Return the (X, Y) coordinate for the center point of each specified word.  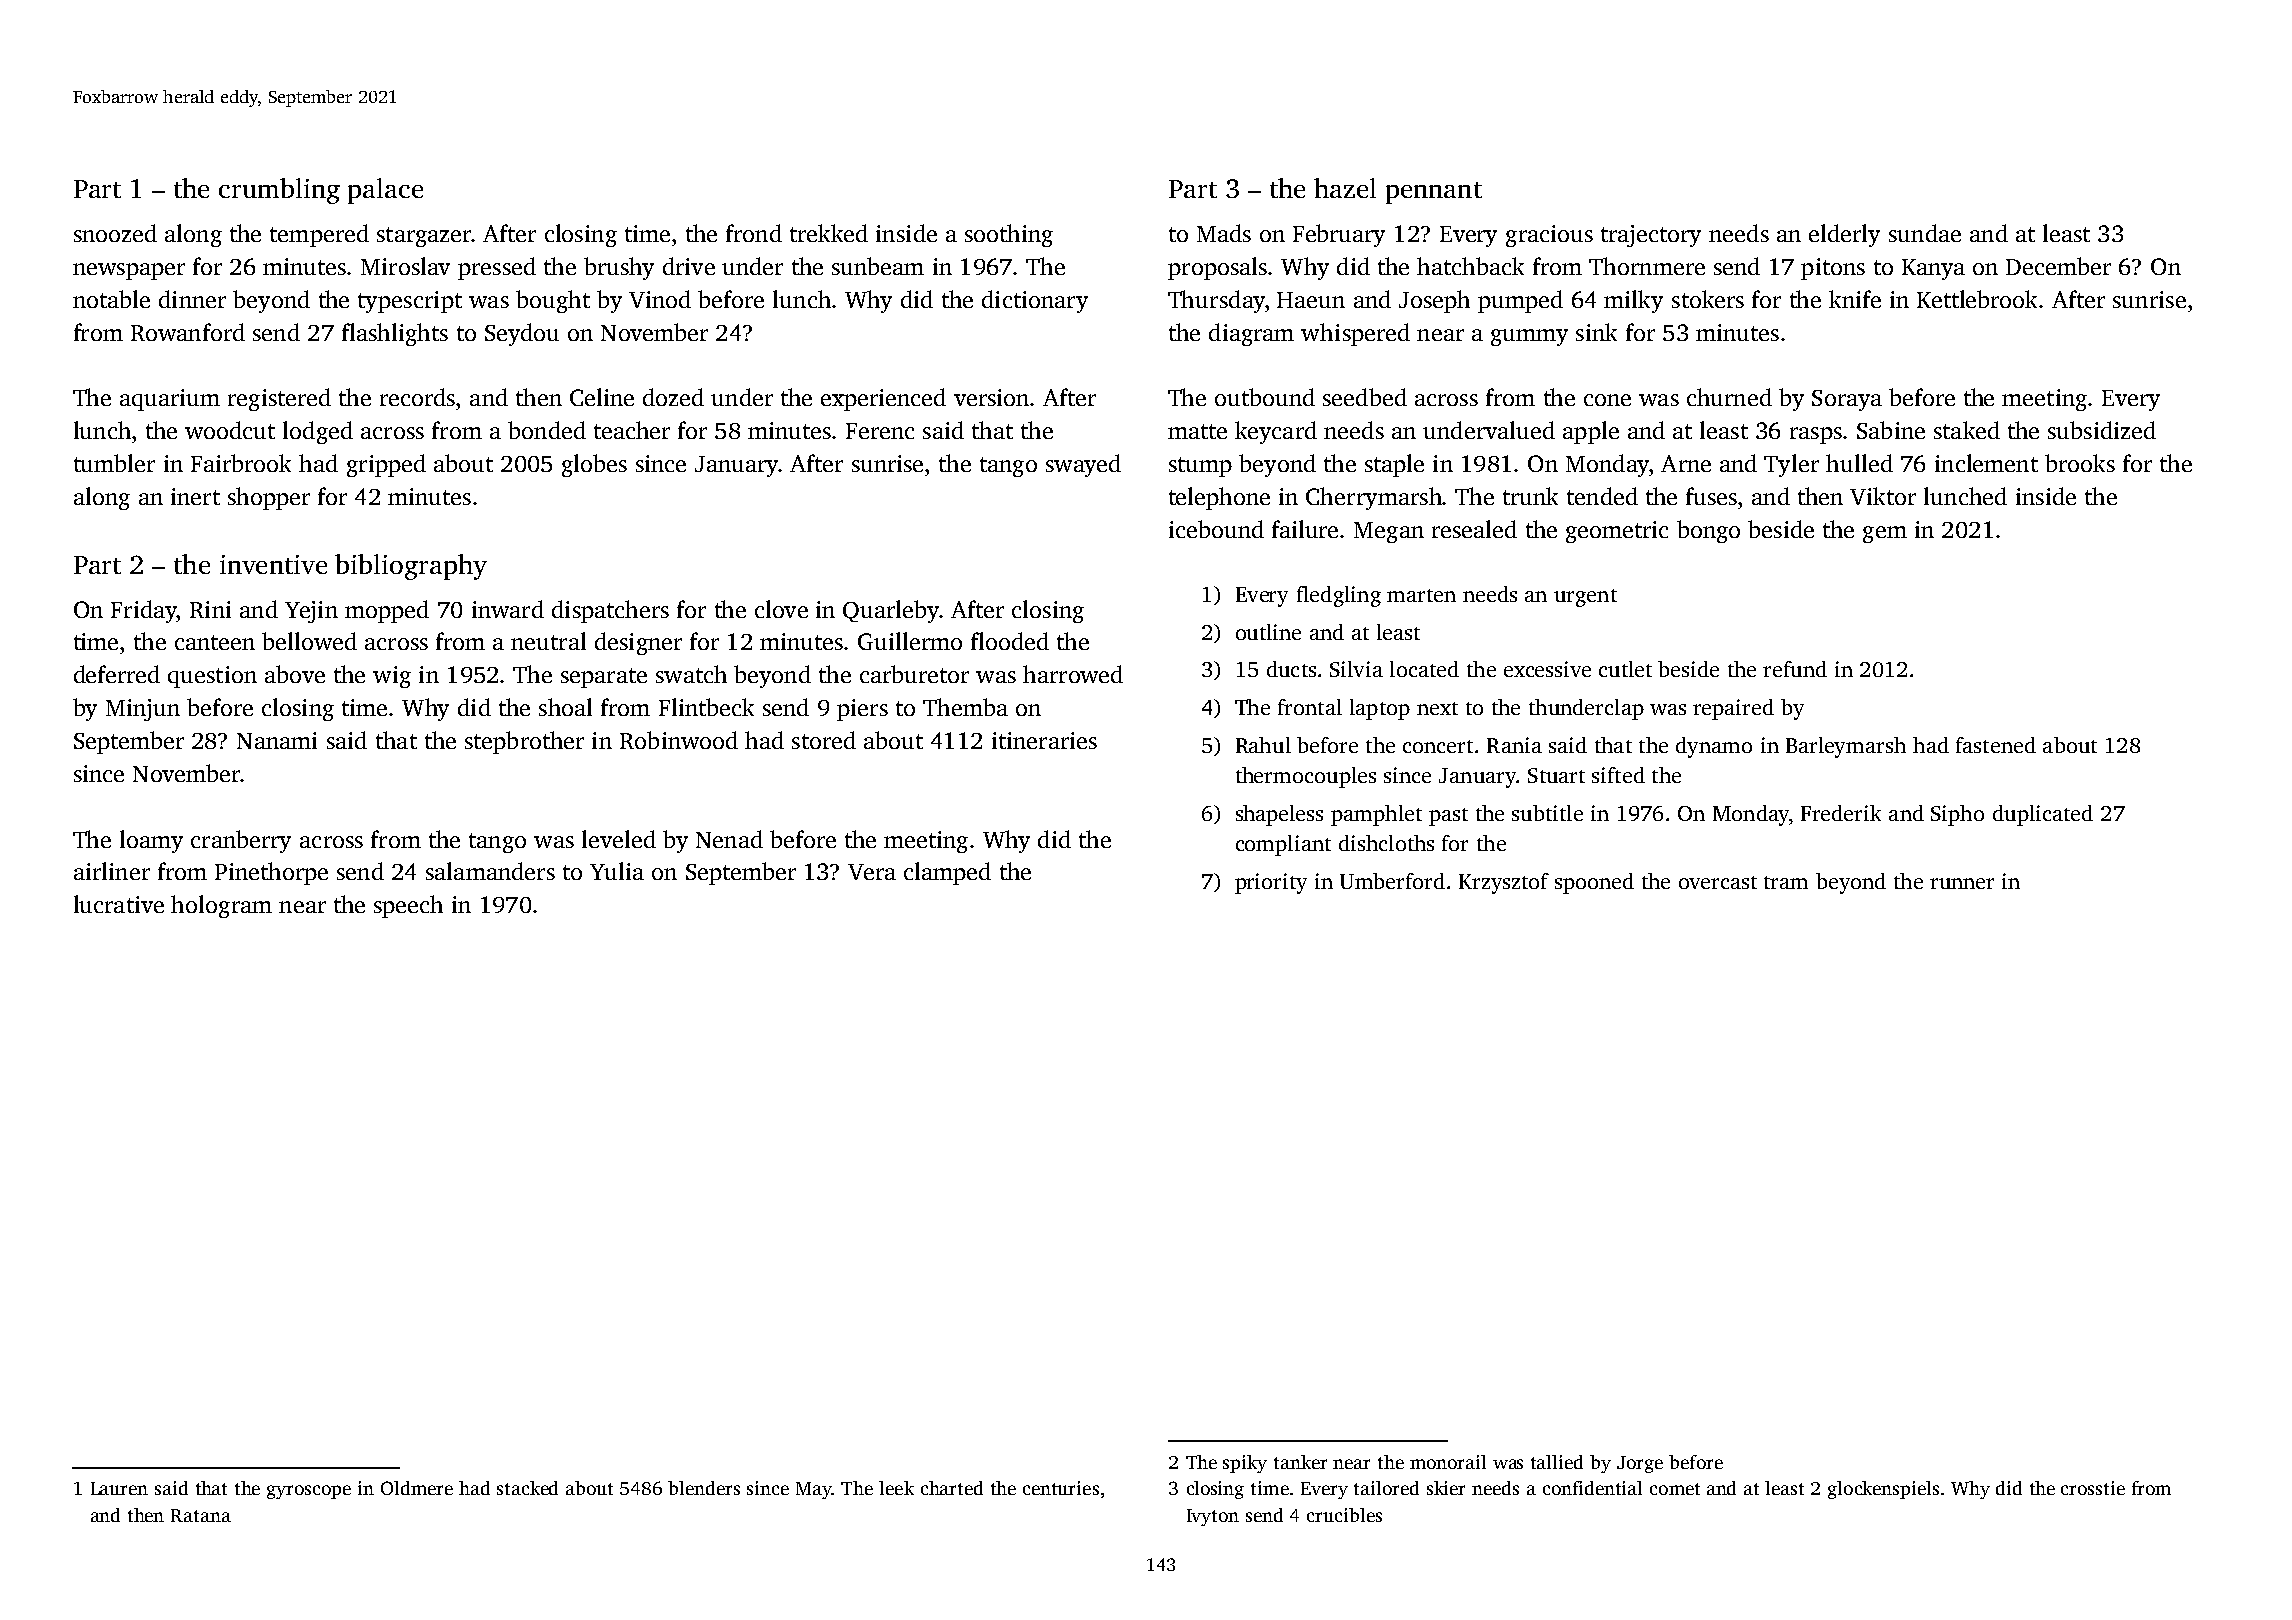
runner (1962, 883)
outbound (1265, 397)
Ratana (201, 1515)
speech (408, 906)
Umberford (1392, 881)
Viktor (1883, 496)
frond (754, 233)
